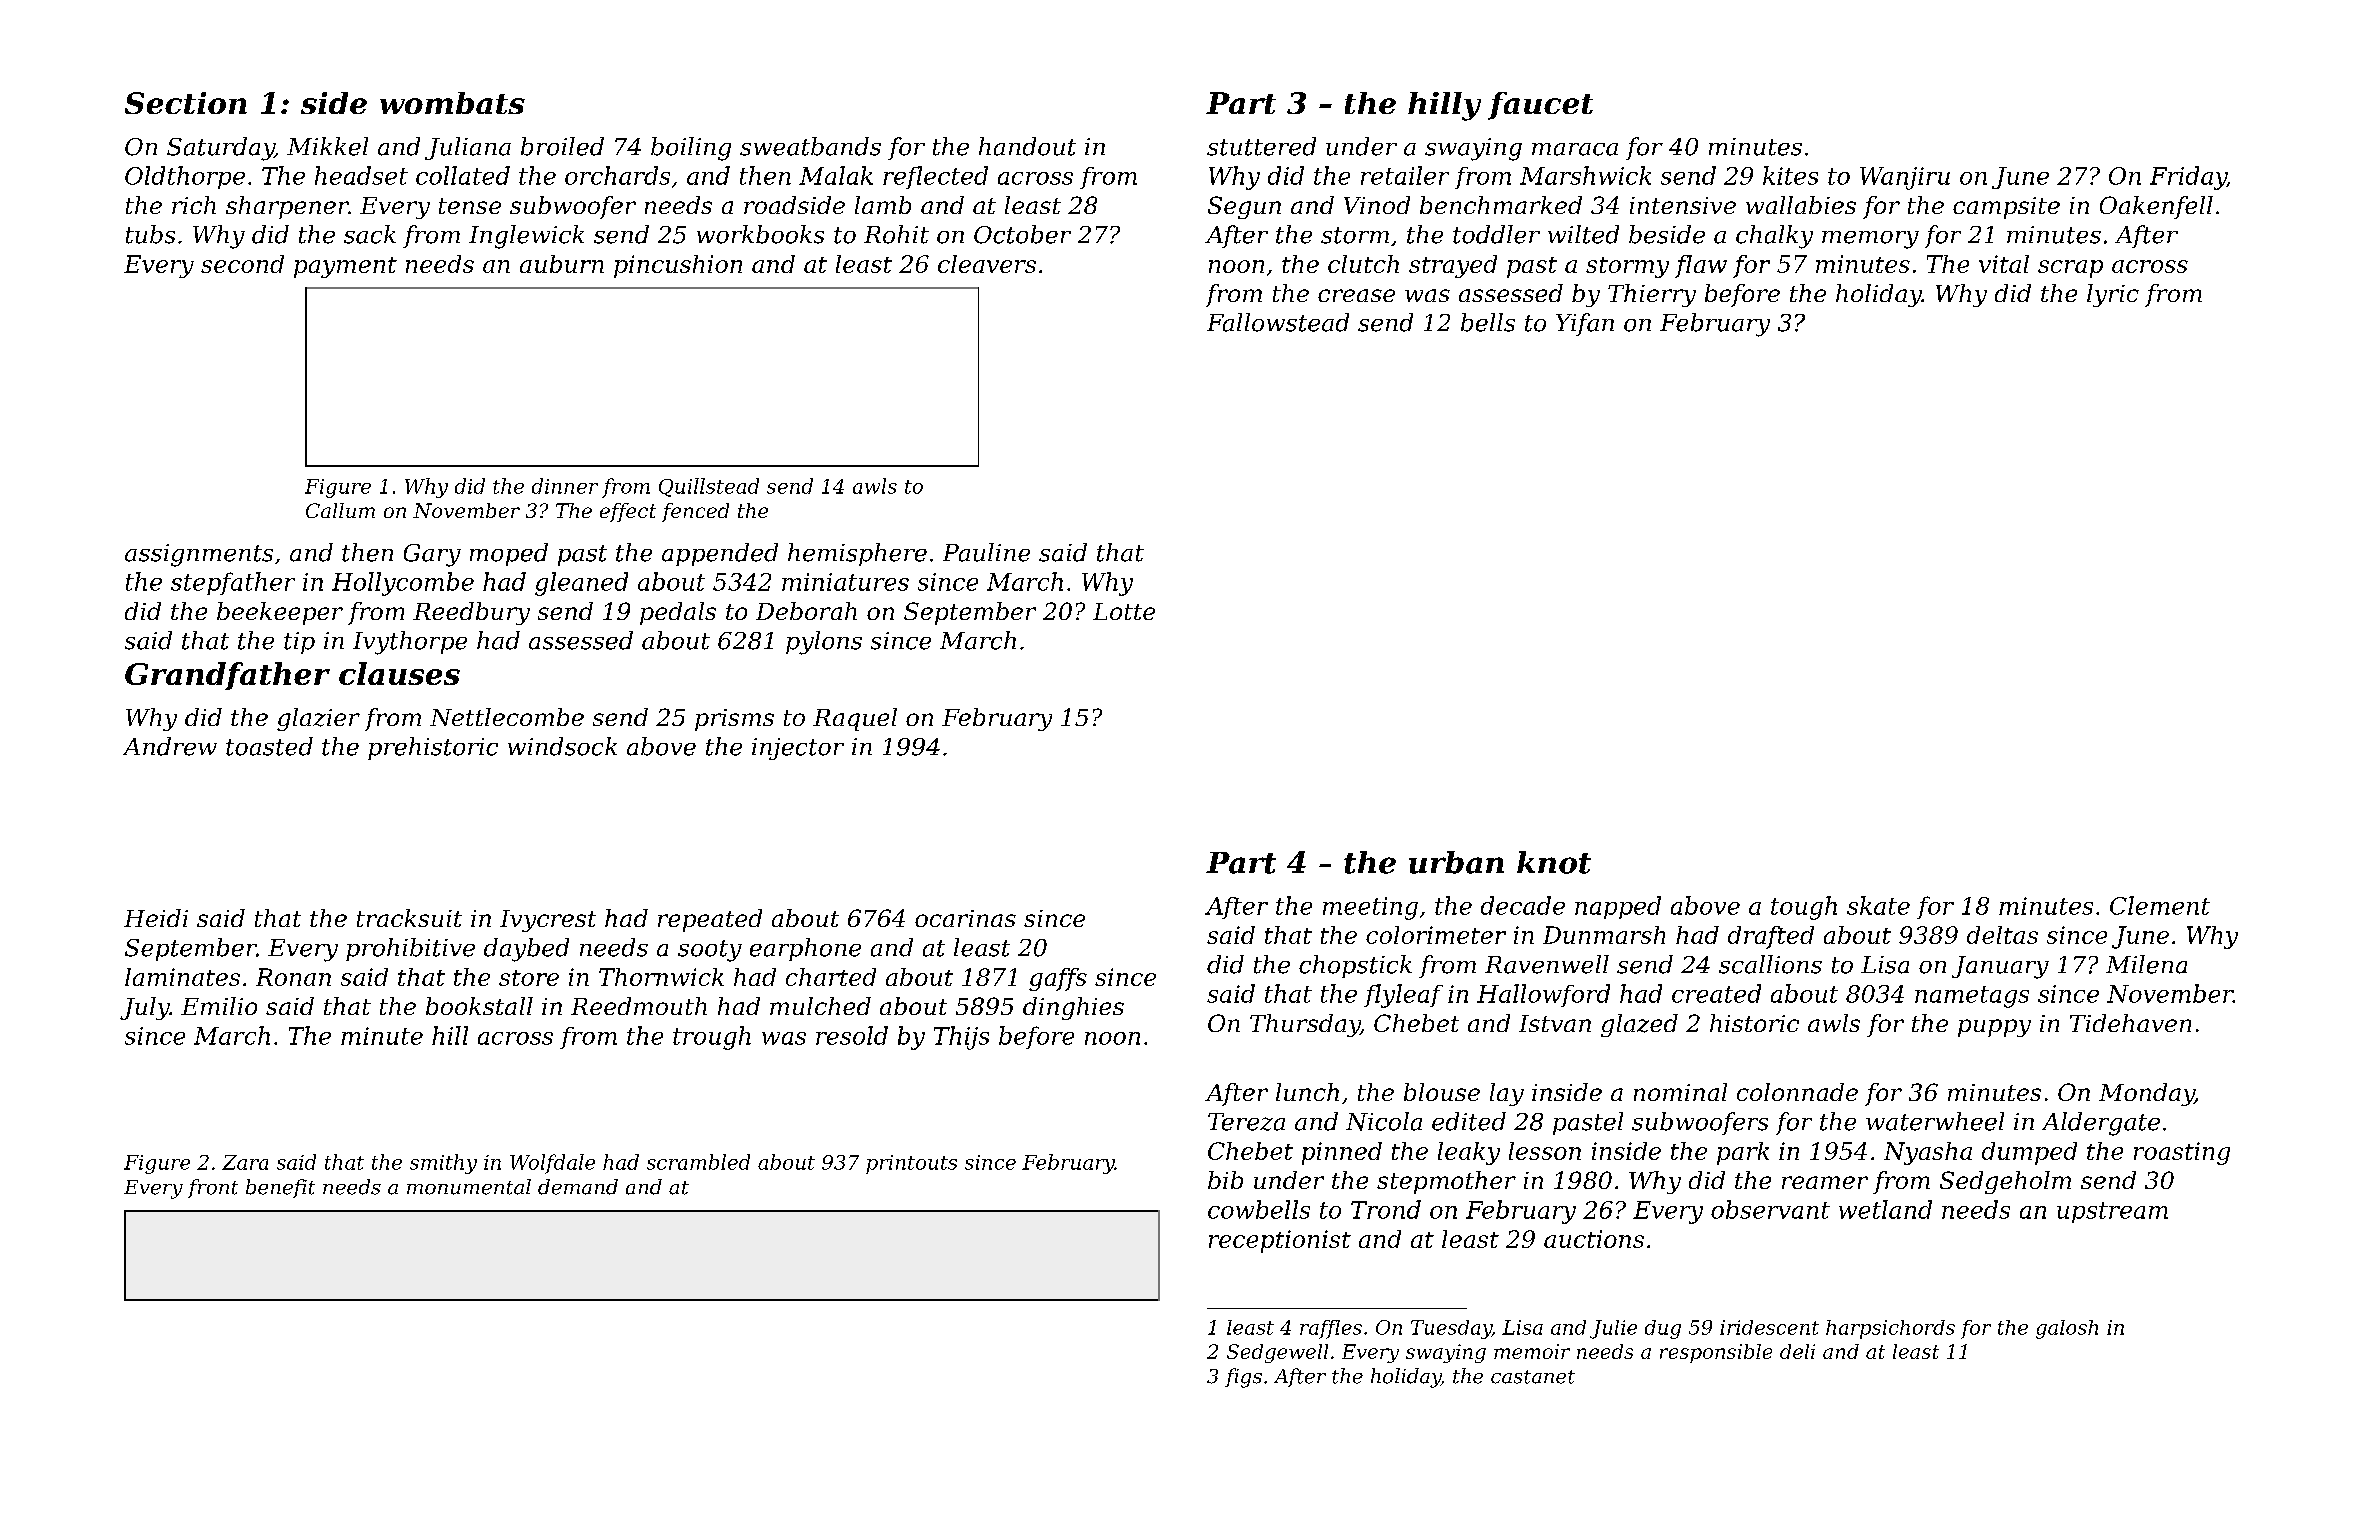 Image resolution: width=2367 pixels, height=1531 pixels. Describe the element at coordinates (965, 918) in the image. I see `ocarinas` at that location.
